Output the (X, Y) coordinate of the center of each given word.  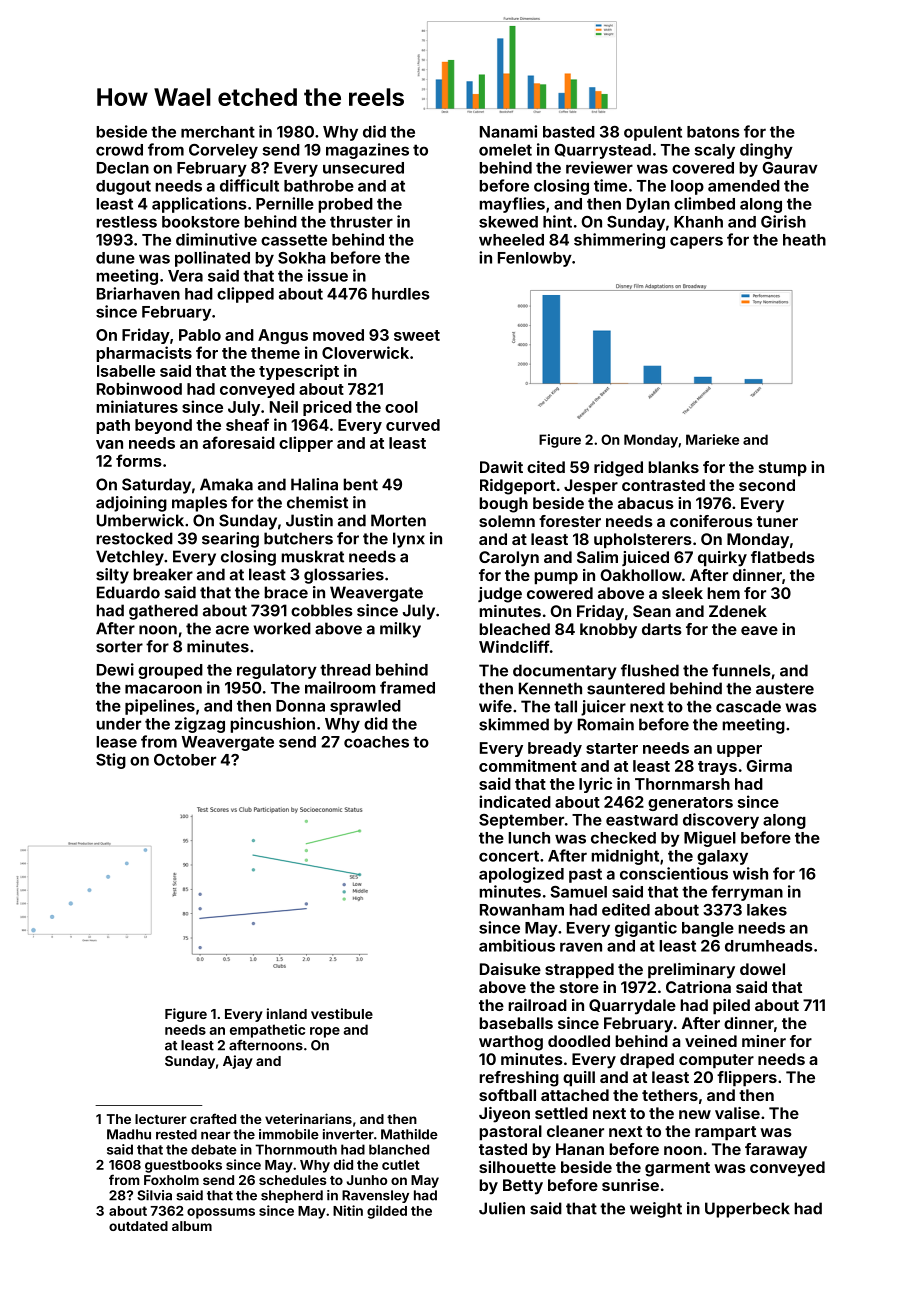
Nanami (508, 131)
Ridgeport (517, 487)
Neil (284, 406)
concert (509, 856)
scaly (715, 151)
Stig (111, 761)
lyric (595, 785)
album (192, 1226)
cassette (294, 240)
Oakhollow (641, 575)
